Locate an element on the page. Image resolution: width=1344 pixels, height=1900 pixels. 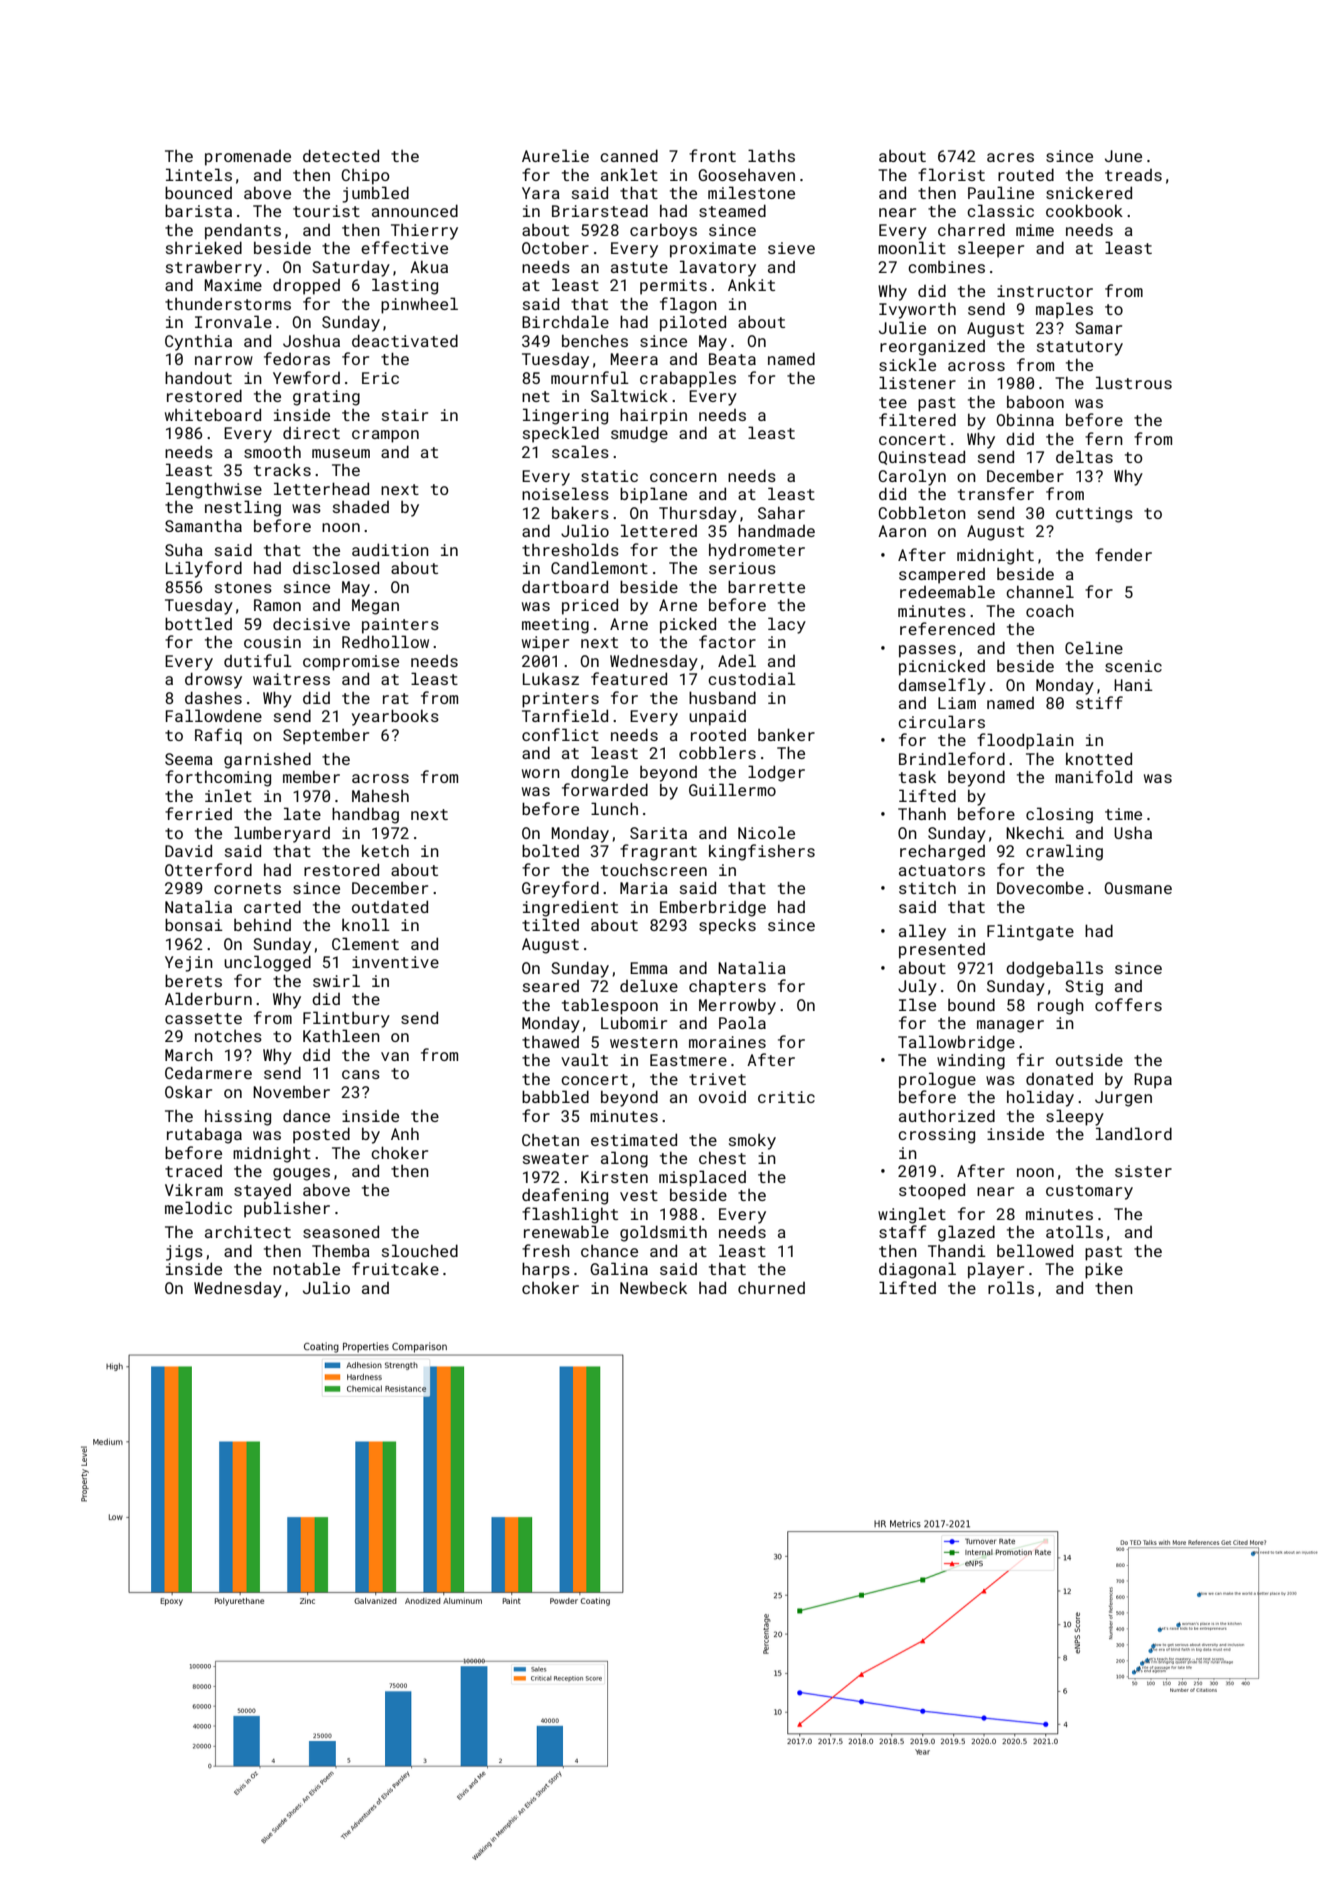
strawberry is located at coordinates (214, 268).
